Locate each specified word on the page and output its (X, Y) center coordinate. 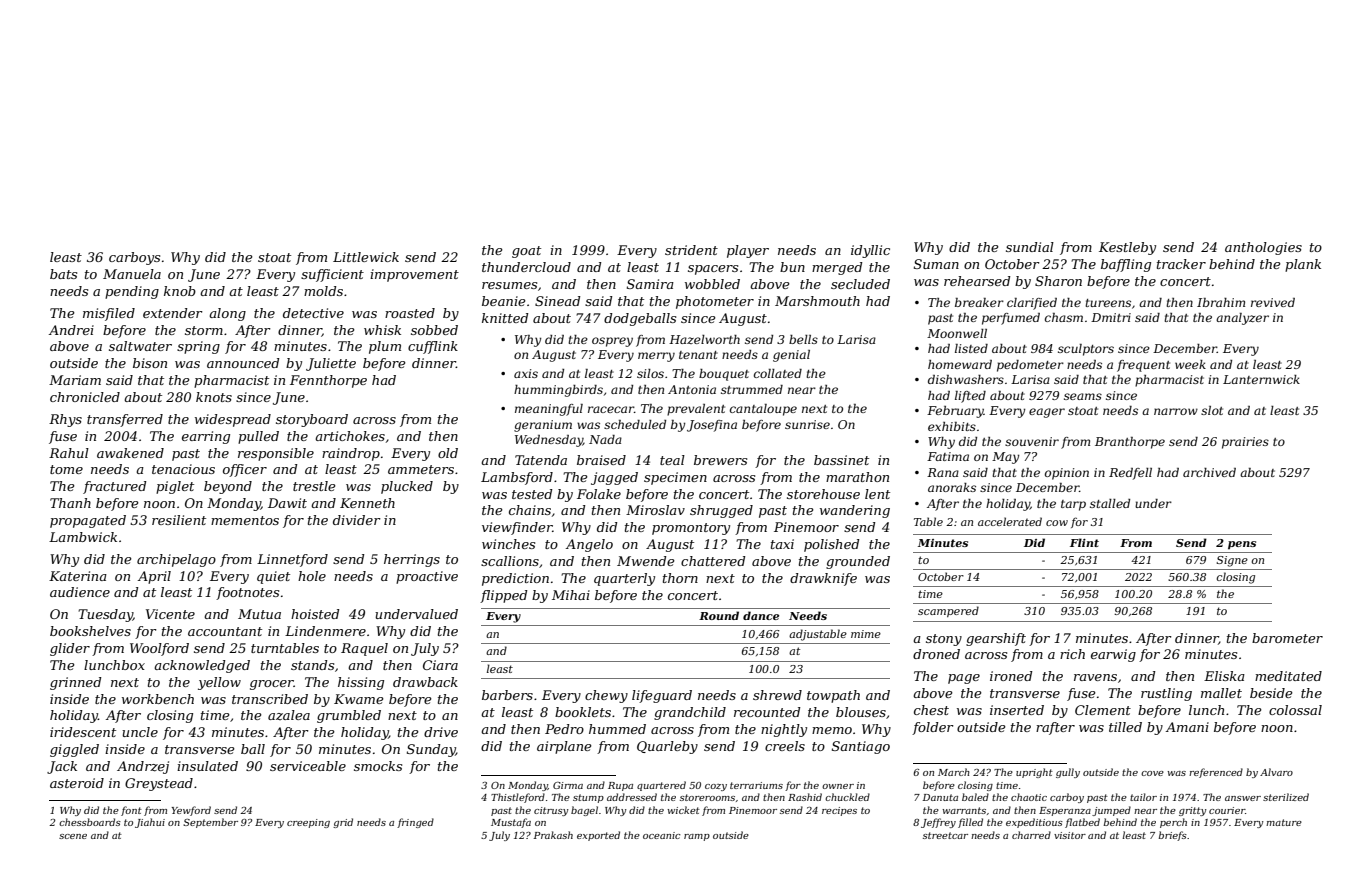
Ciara (440, 665)
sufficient (332, 275)
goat (526, 252)
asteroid (77, 783)
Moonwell (957, 333)
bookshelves (90, 631)
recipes (839, 811)
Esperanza (1065, 811)
